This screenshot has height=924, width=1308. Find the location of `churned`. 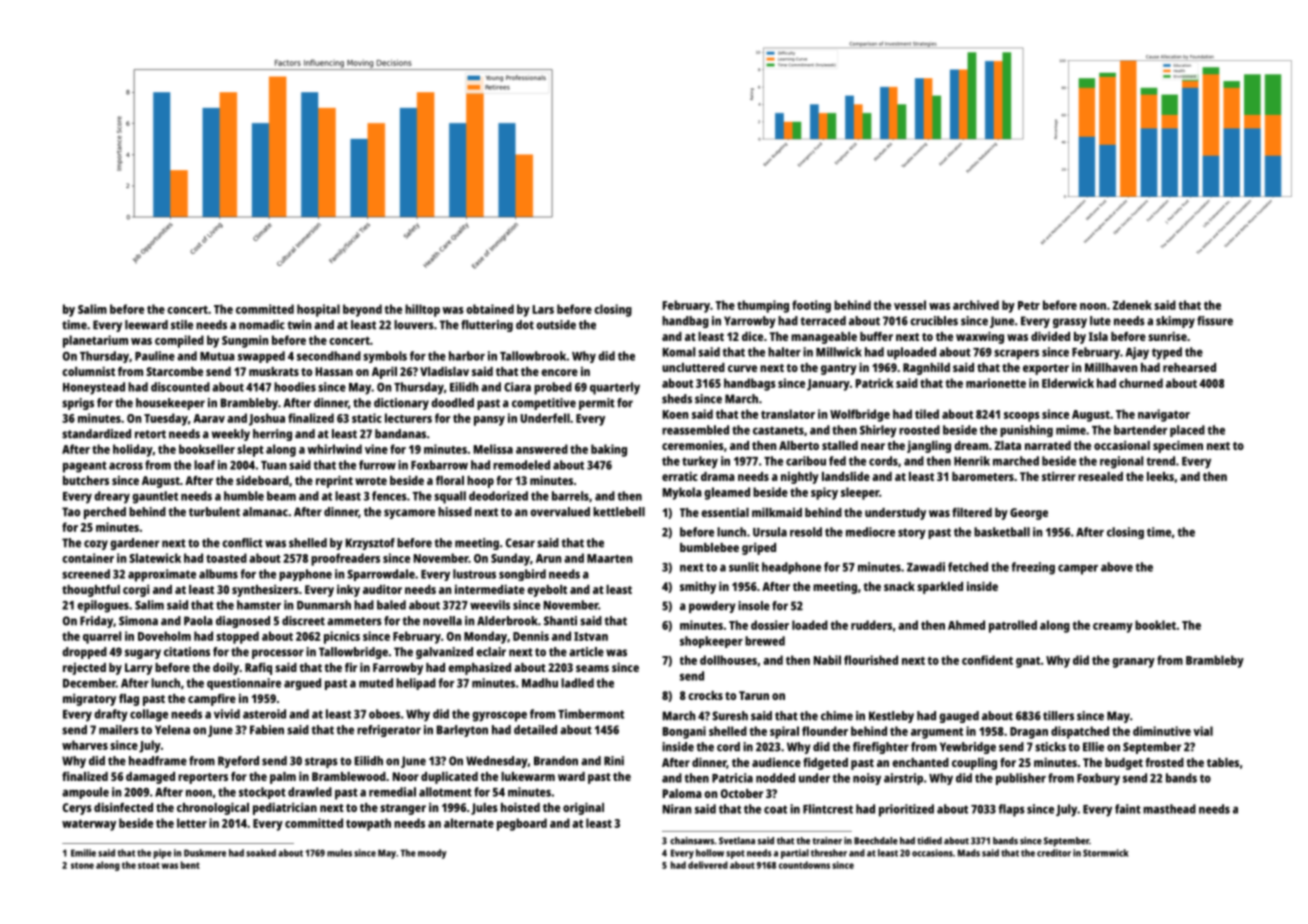

churned is located at coordinates (1141, 383).
